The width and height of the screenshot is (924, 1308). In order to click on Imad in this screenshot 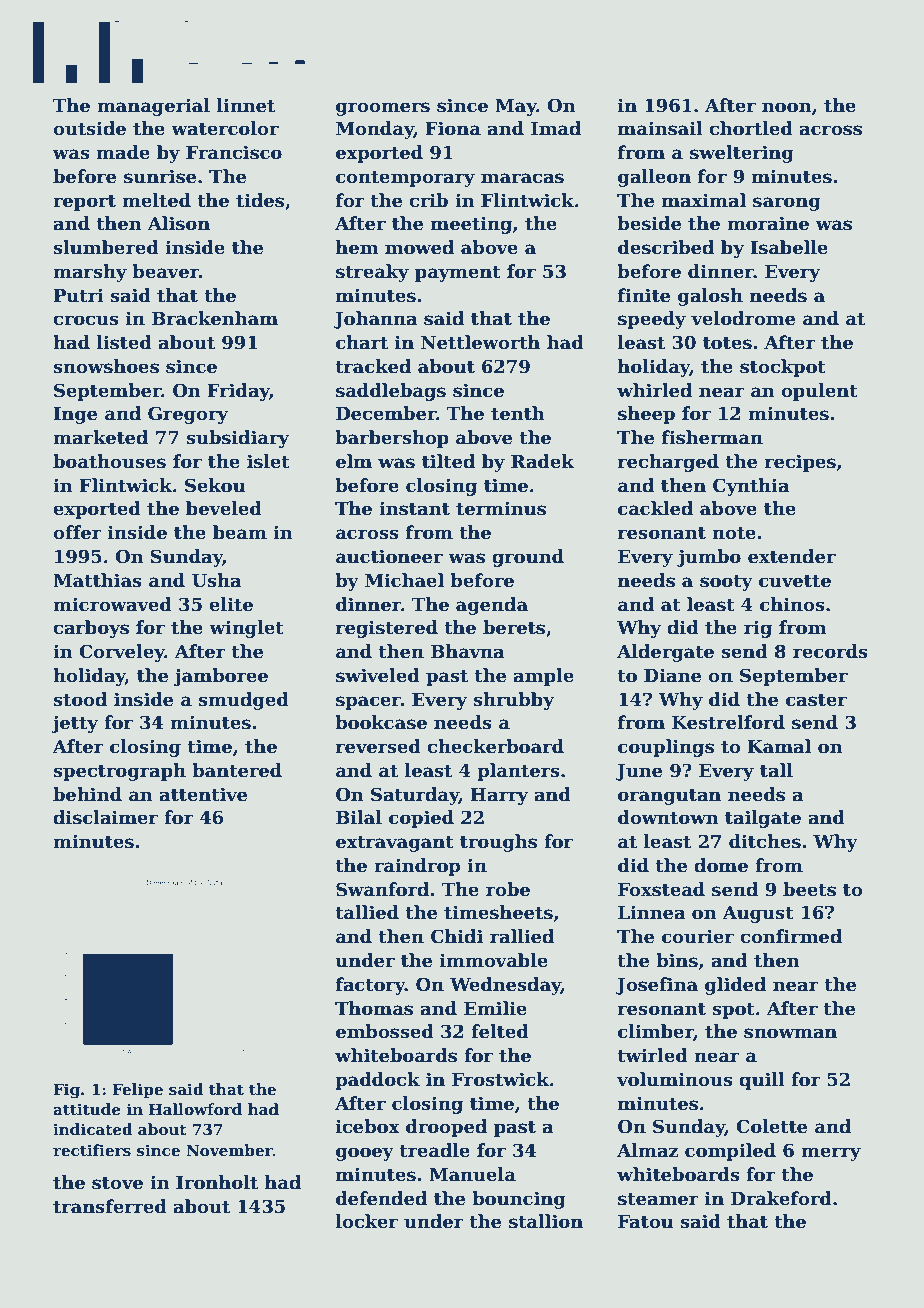, I will do `click(556, 128)`.
